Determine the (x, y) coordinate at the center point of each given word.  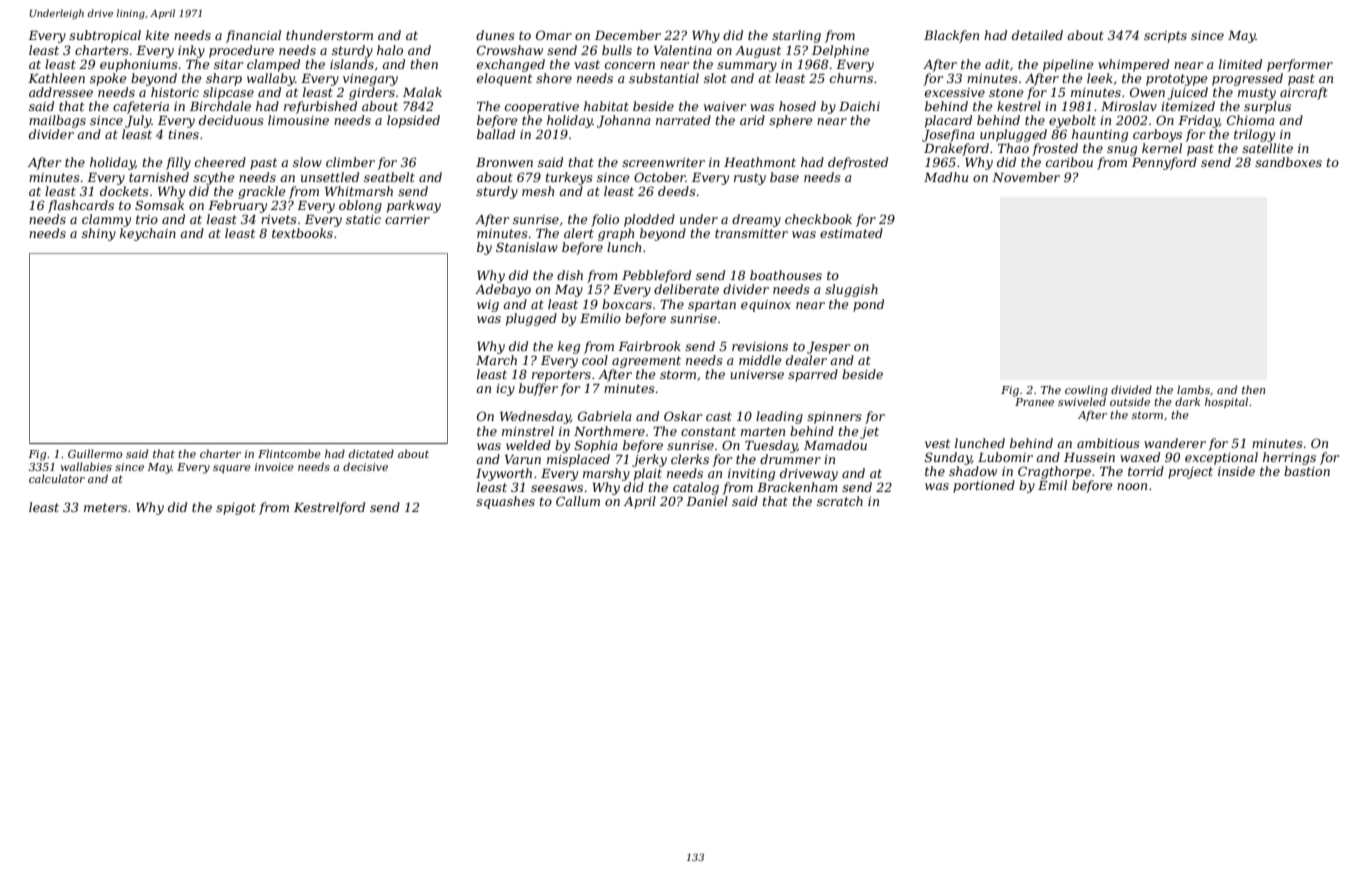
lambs (1193, 389)
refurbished (320, 107)
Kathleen (56, 78)
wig (488, 306)
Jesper (828, 348)
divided (1131, 389)
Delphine (840, 51)
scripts (1165, 37)
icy (505, 390)
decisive (365, 466)
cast (719, 416)
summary (747, 67)
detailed (1037, 35)
